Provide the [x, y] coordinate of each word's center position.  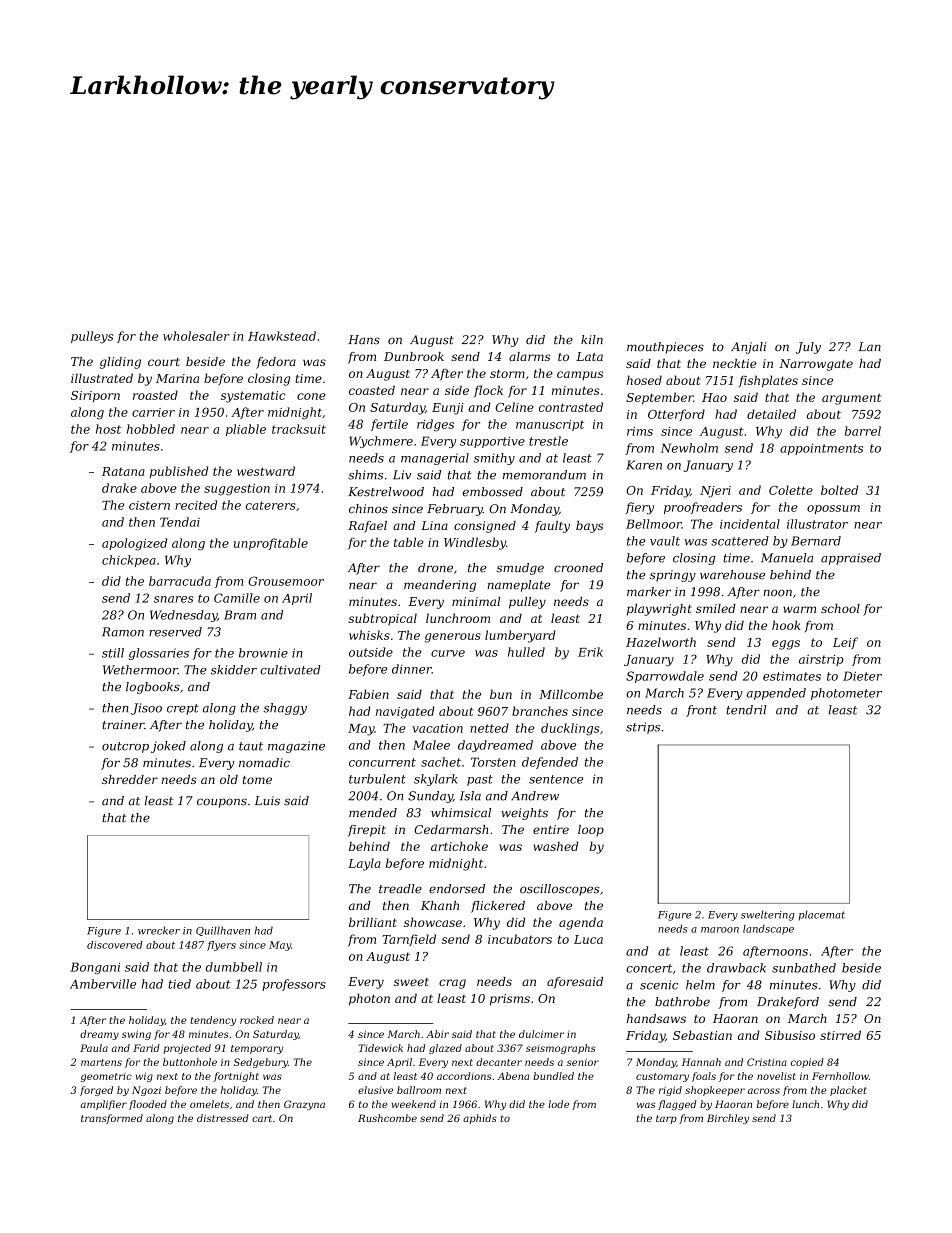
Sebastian [702, 1035]
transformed [112, 1119]
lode [558, 1104]
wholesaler [196, 336]
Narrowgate [816, 365]
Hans [364, 340]
